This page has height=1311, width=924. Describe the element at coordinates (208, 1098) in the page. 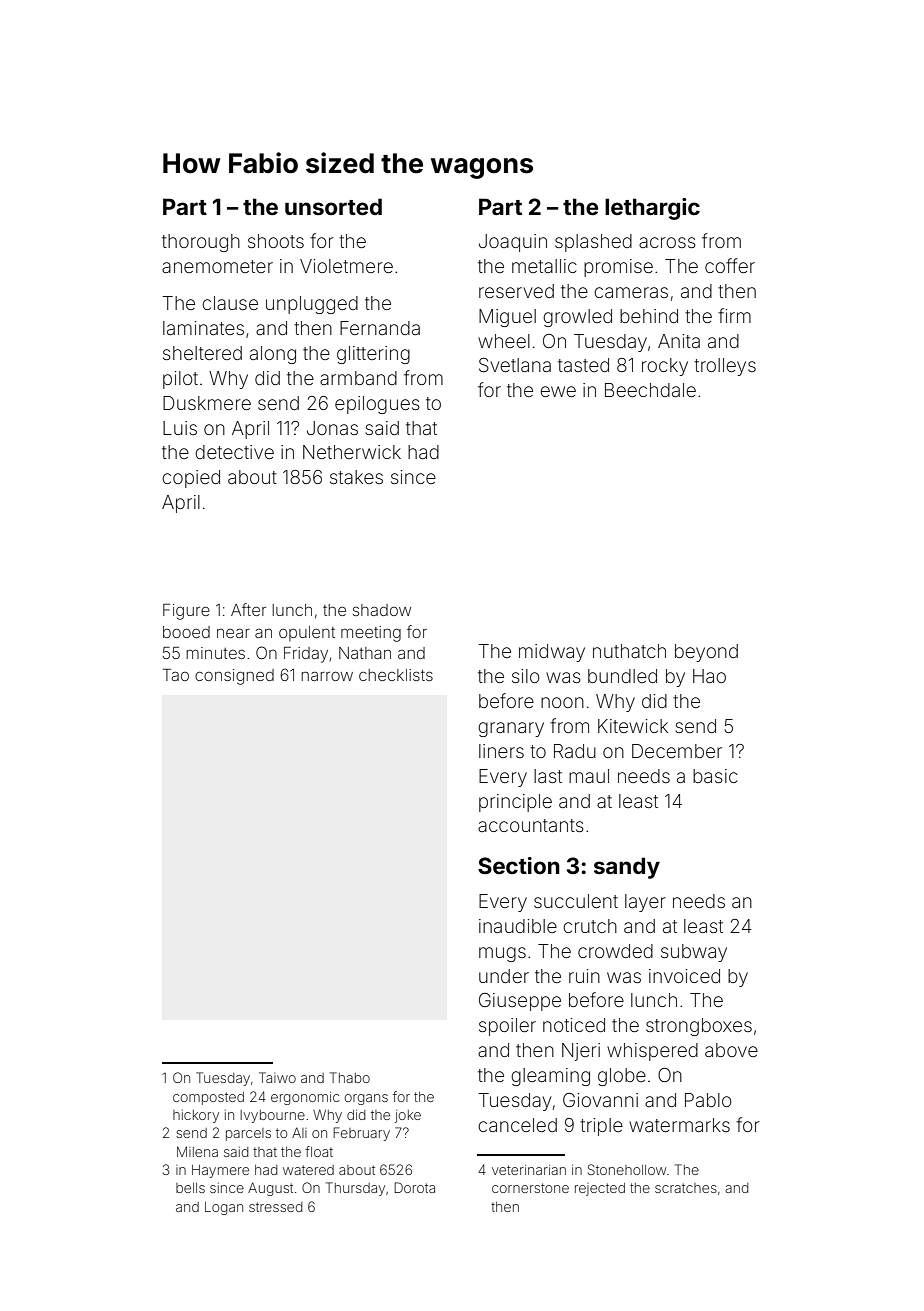

I see `composted` at that location.
